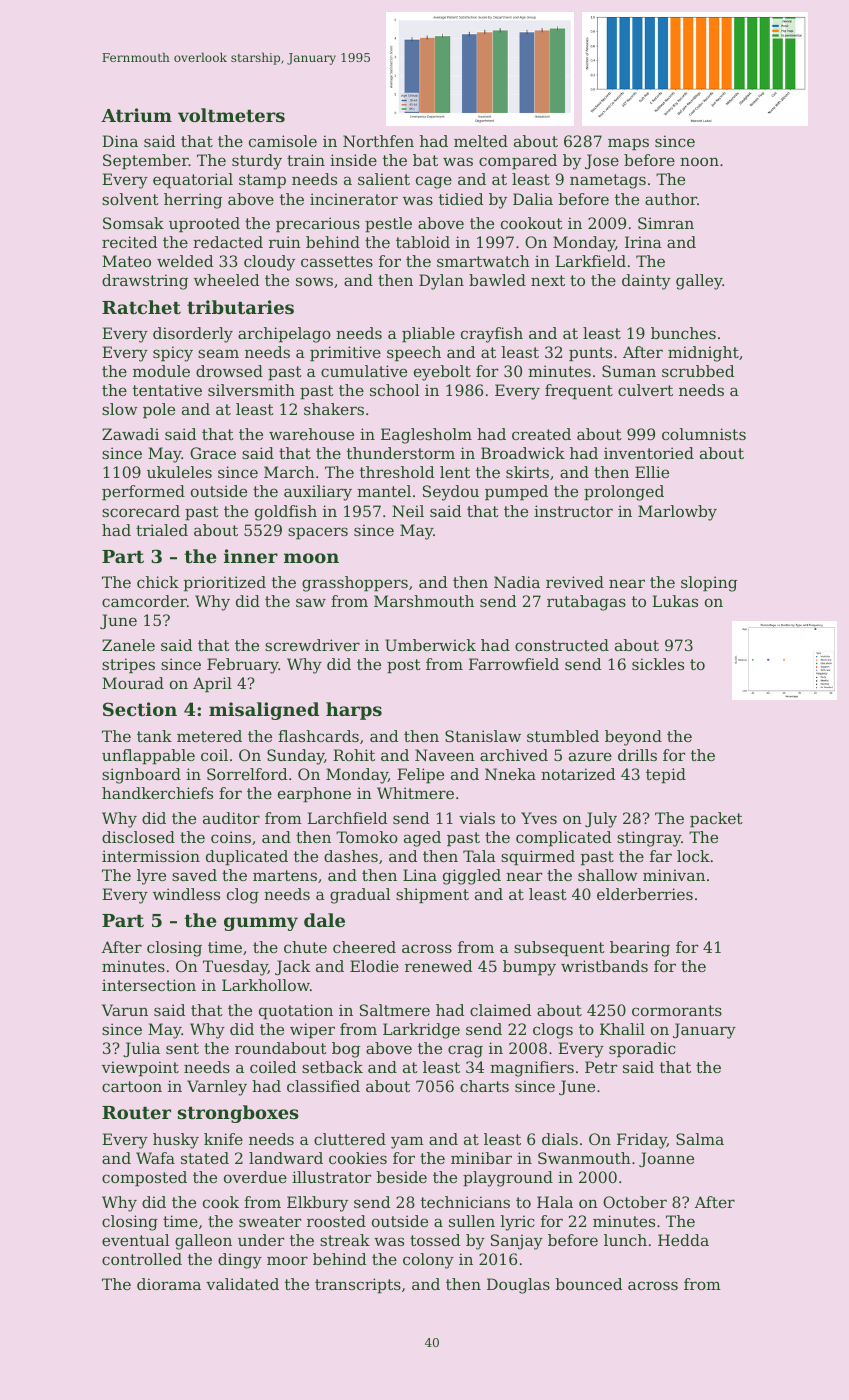 The height and width of the screenshot is (1400, 849). I want to click on viewpoint, so click(140, 1069).
